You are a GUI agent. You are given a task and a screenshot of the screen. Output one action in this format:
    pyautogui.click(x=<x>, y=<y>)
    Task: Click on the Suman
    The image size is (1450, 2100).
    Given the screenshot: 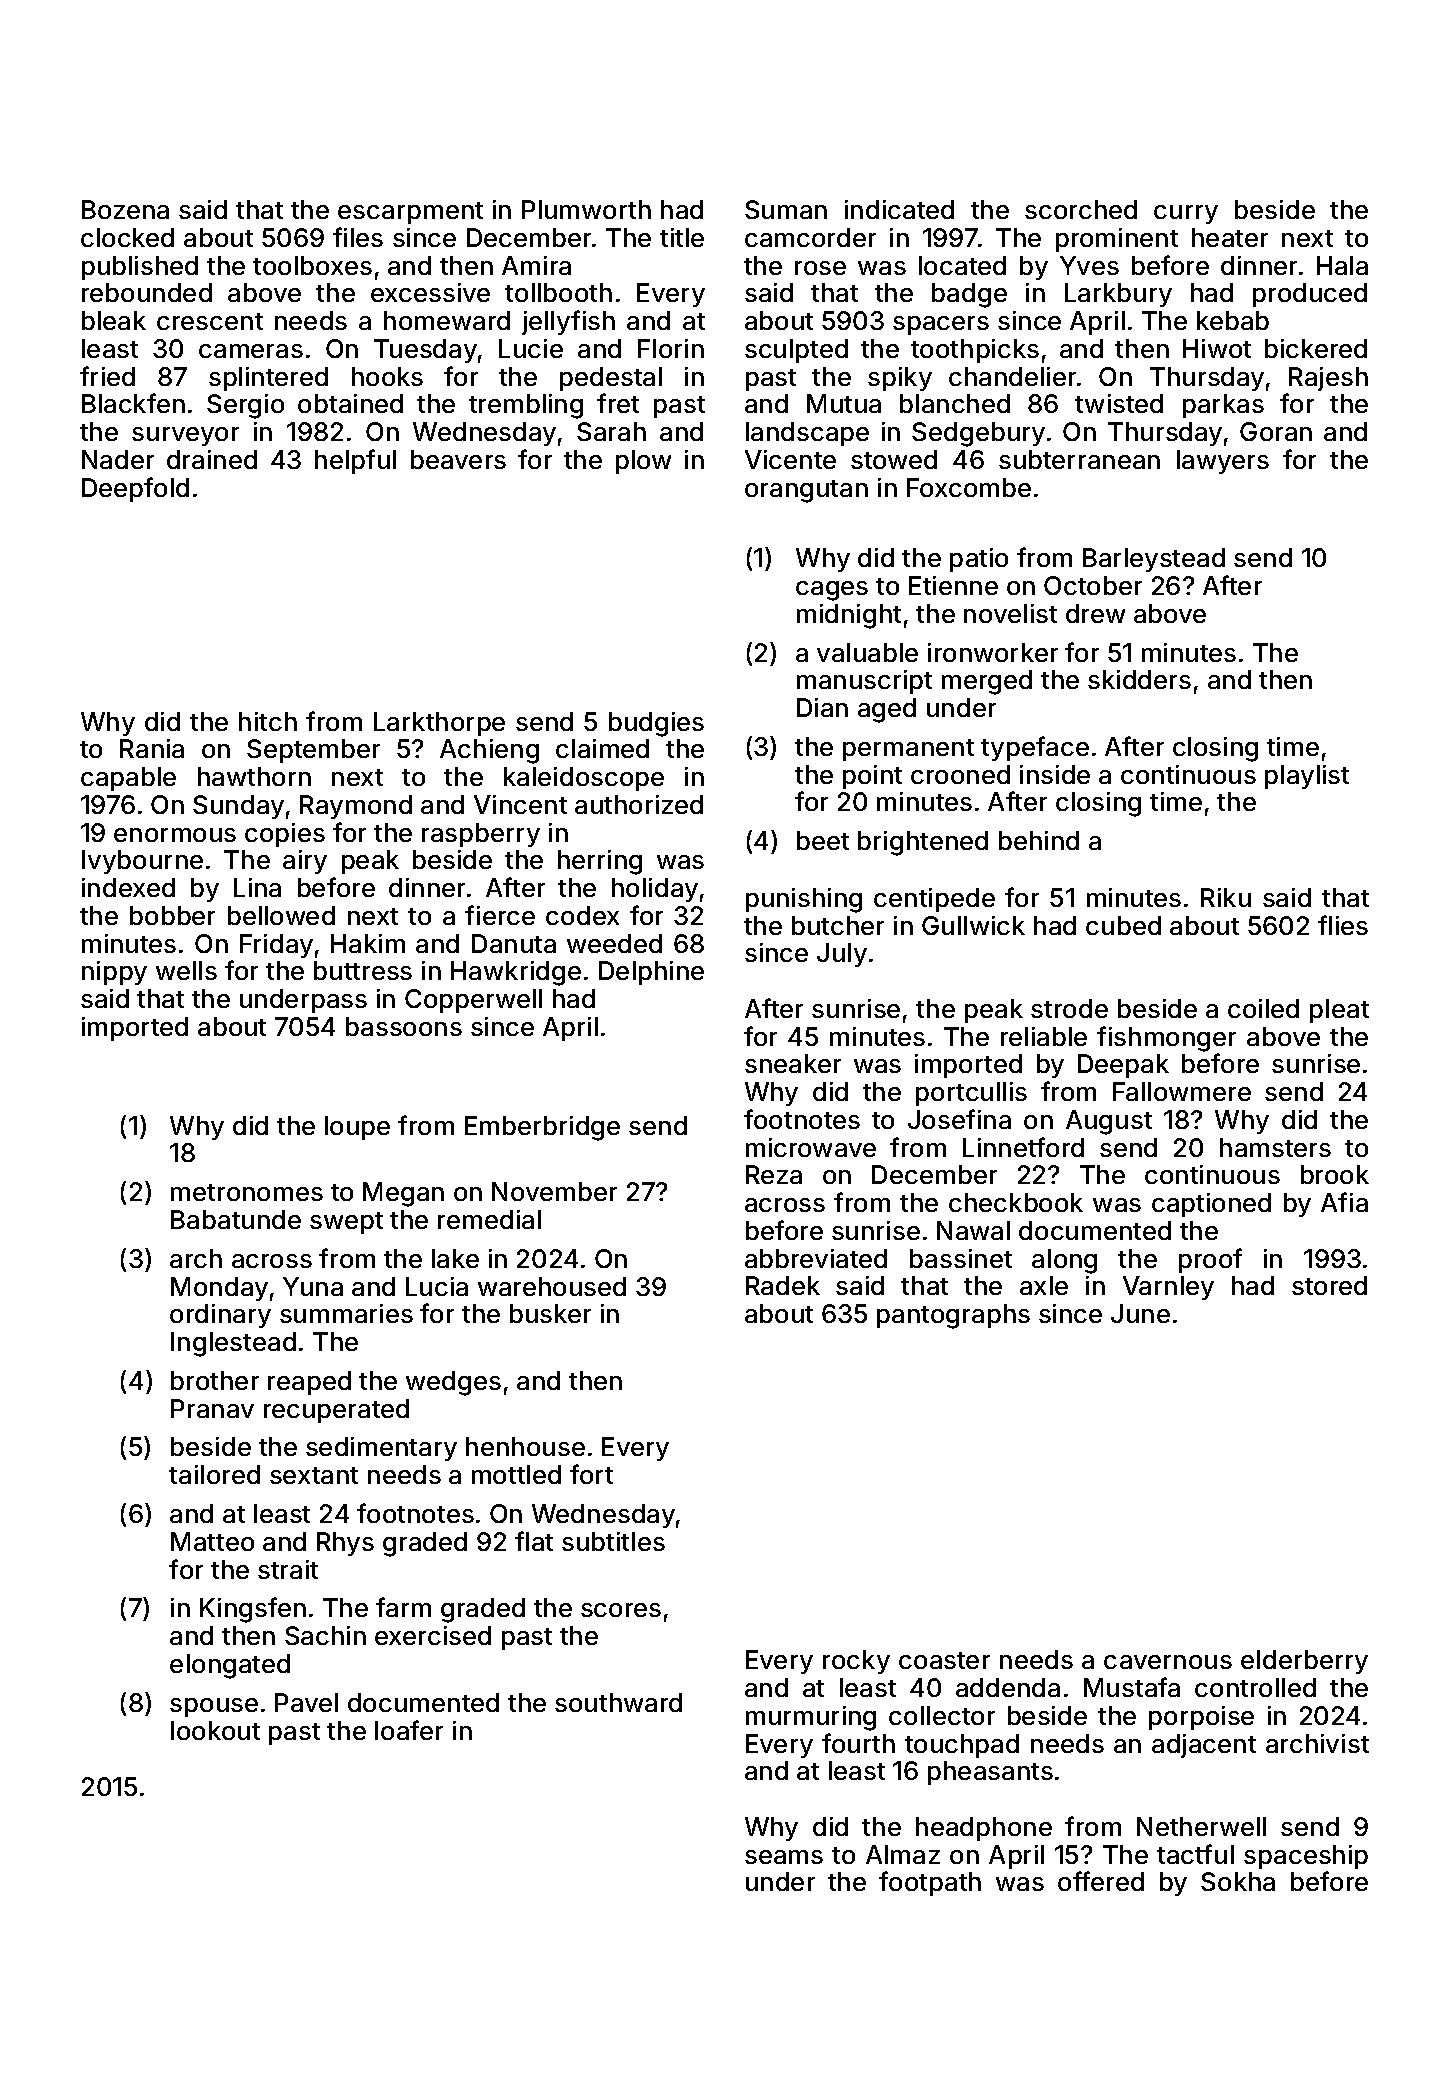 What is the action you would take?
    pyautogui.click(x=786, y=209)
